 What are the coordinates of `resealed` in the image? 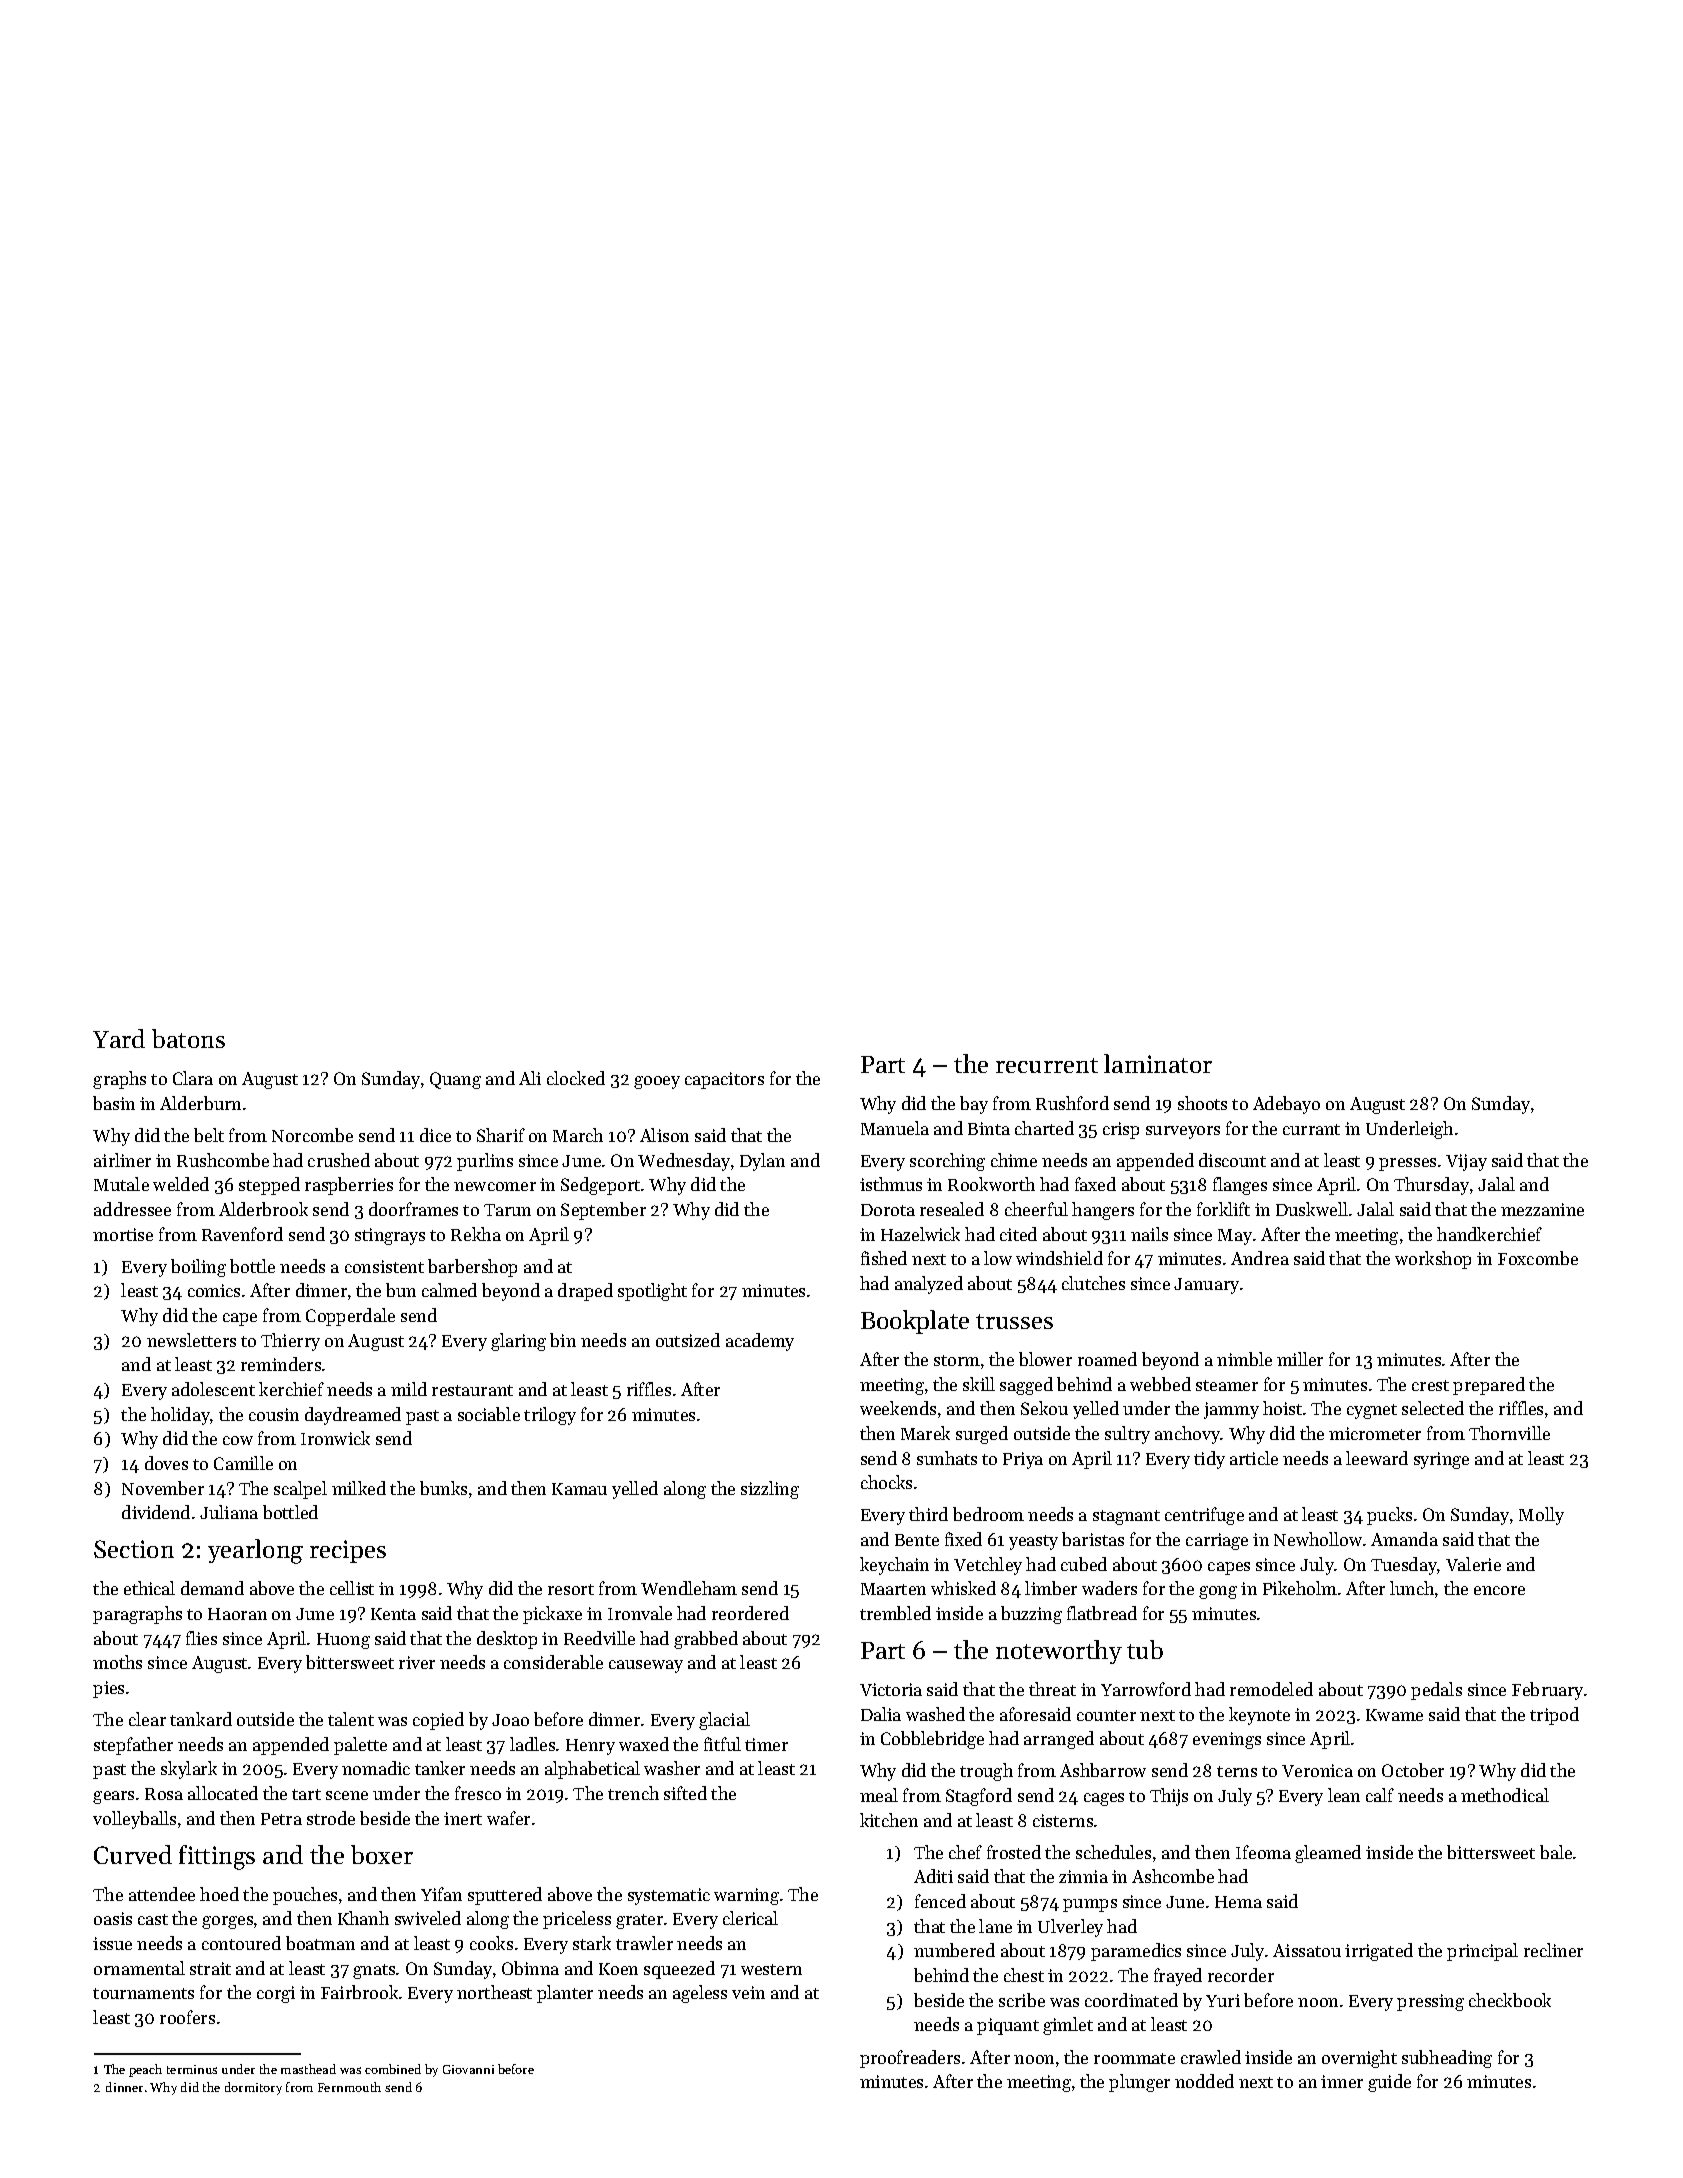 It's located at (952, 1209).
